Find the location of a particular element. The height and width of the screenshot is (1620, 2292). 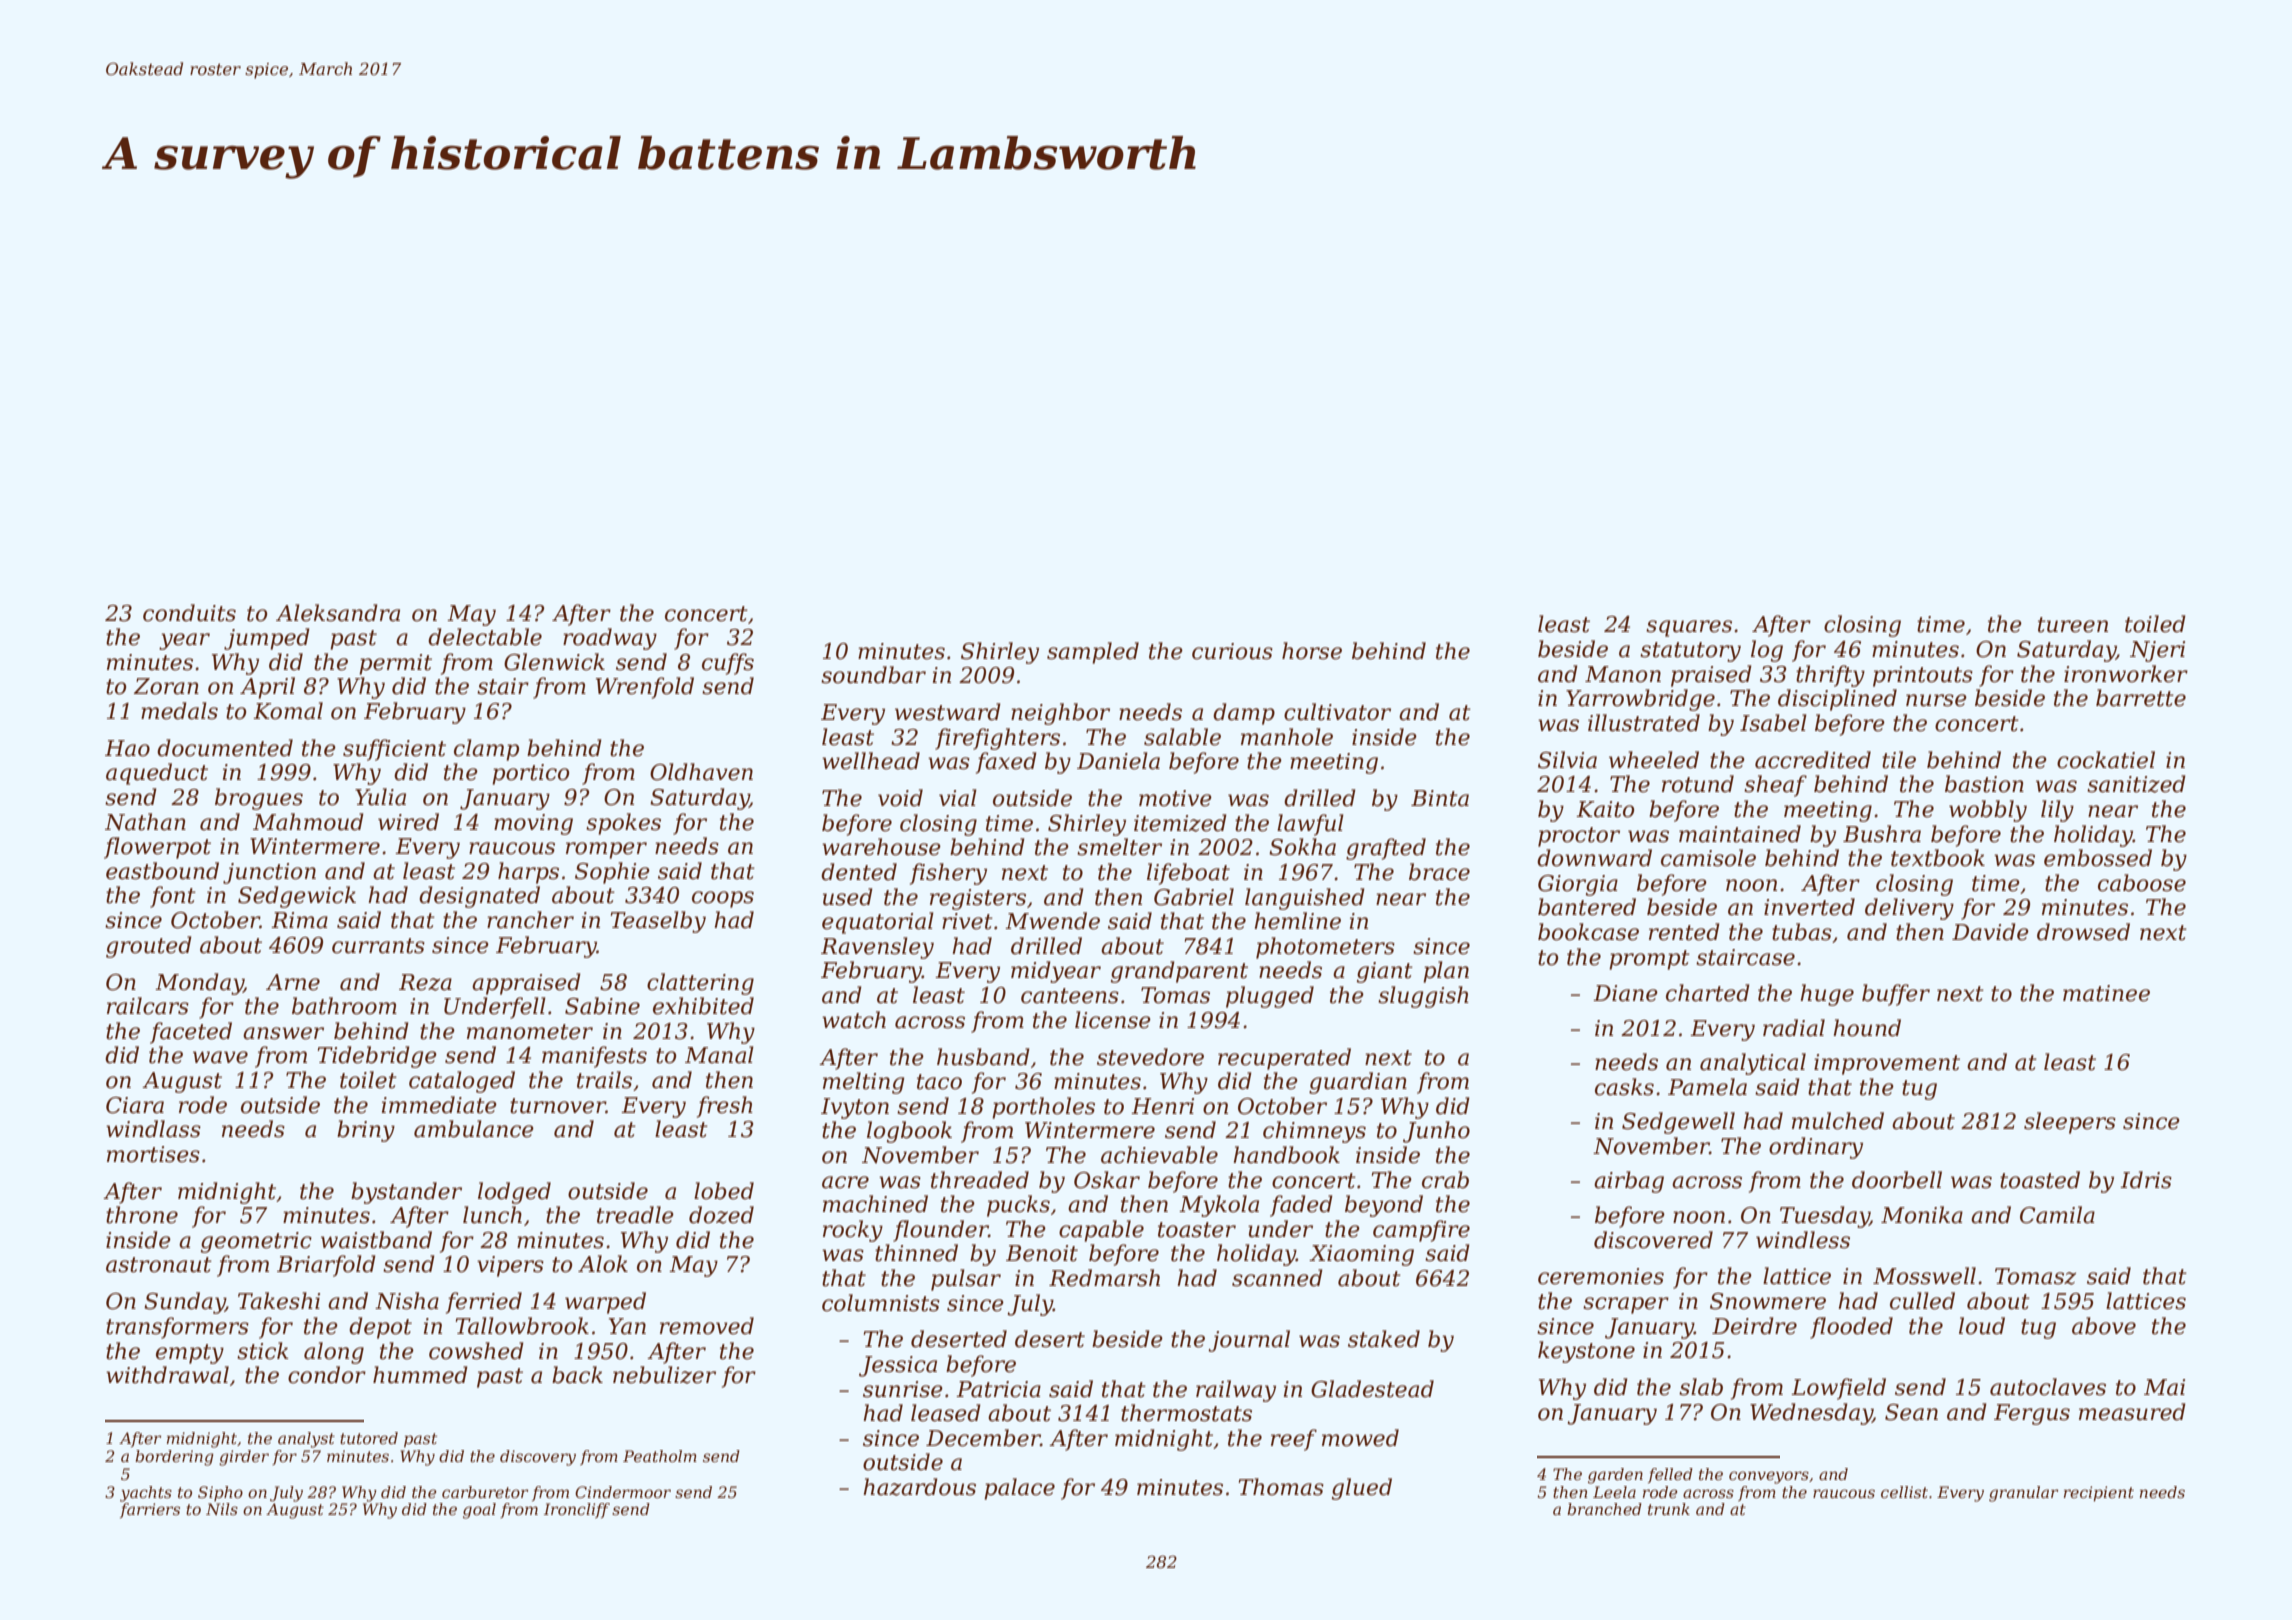

journal is located at coordinates (1249, 1341).
